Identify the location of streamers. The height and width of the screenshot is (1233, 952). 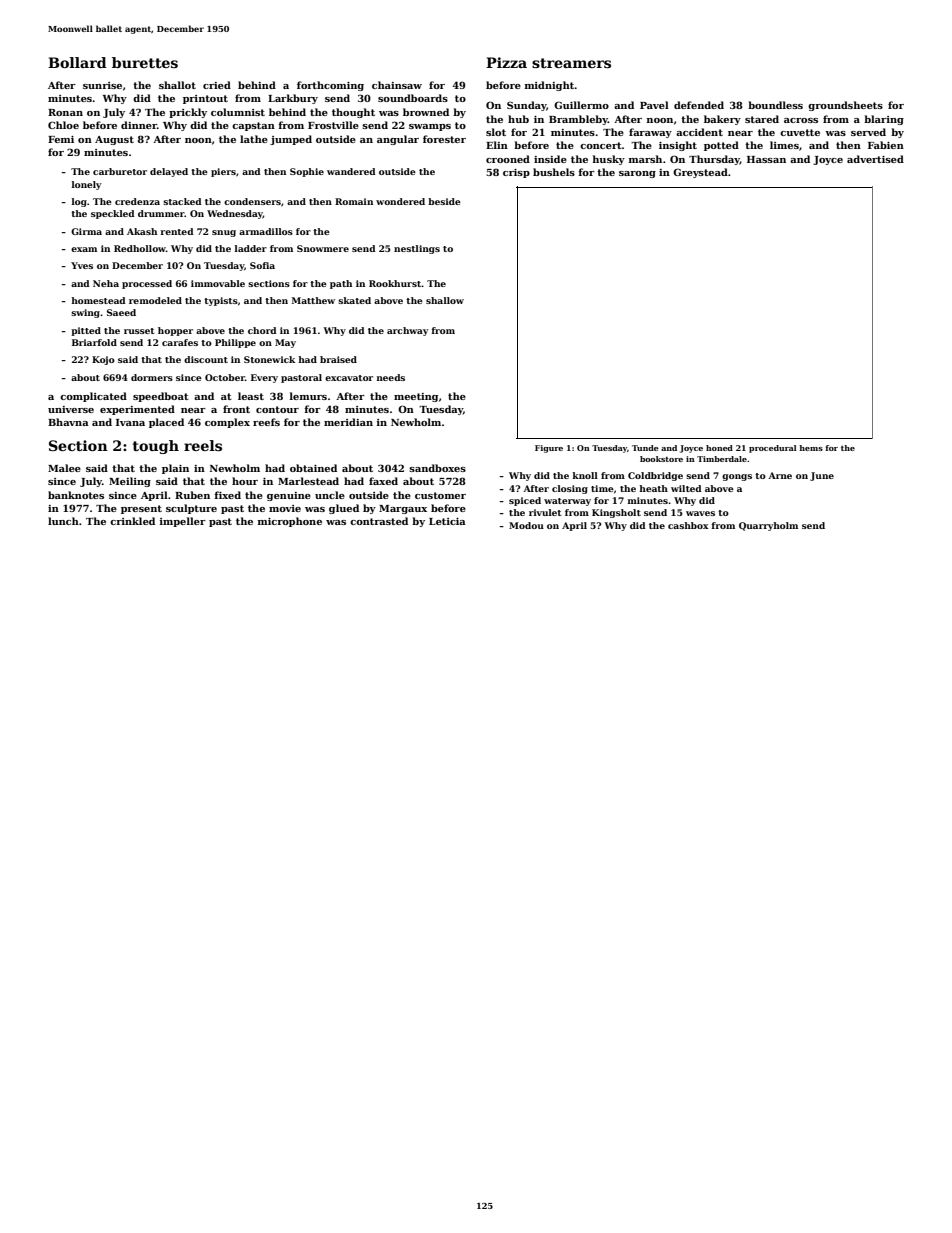
(571, 63).
